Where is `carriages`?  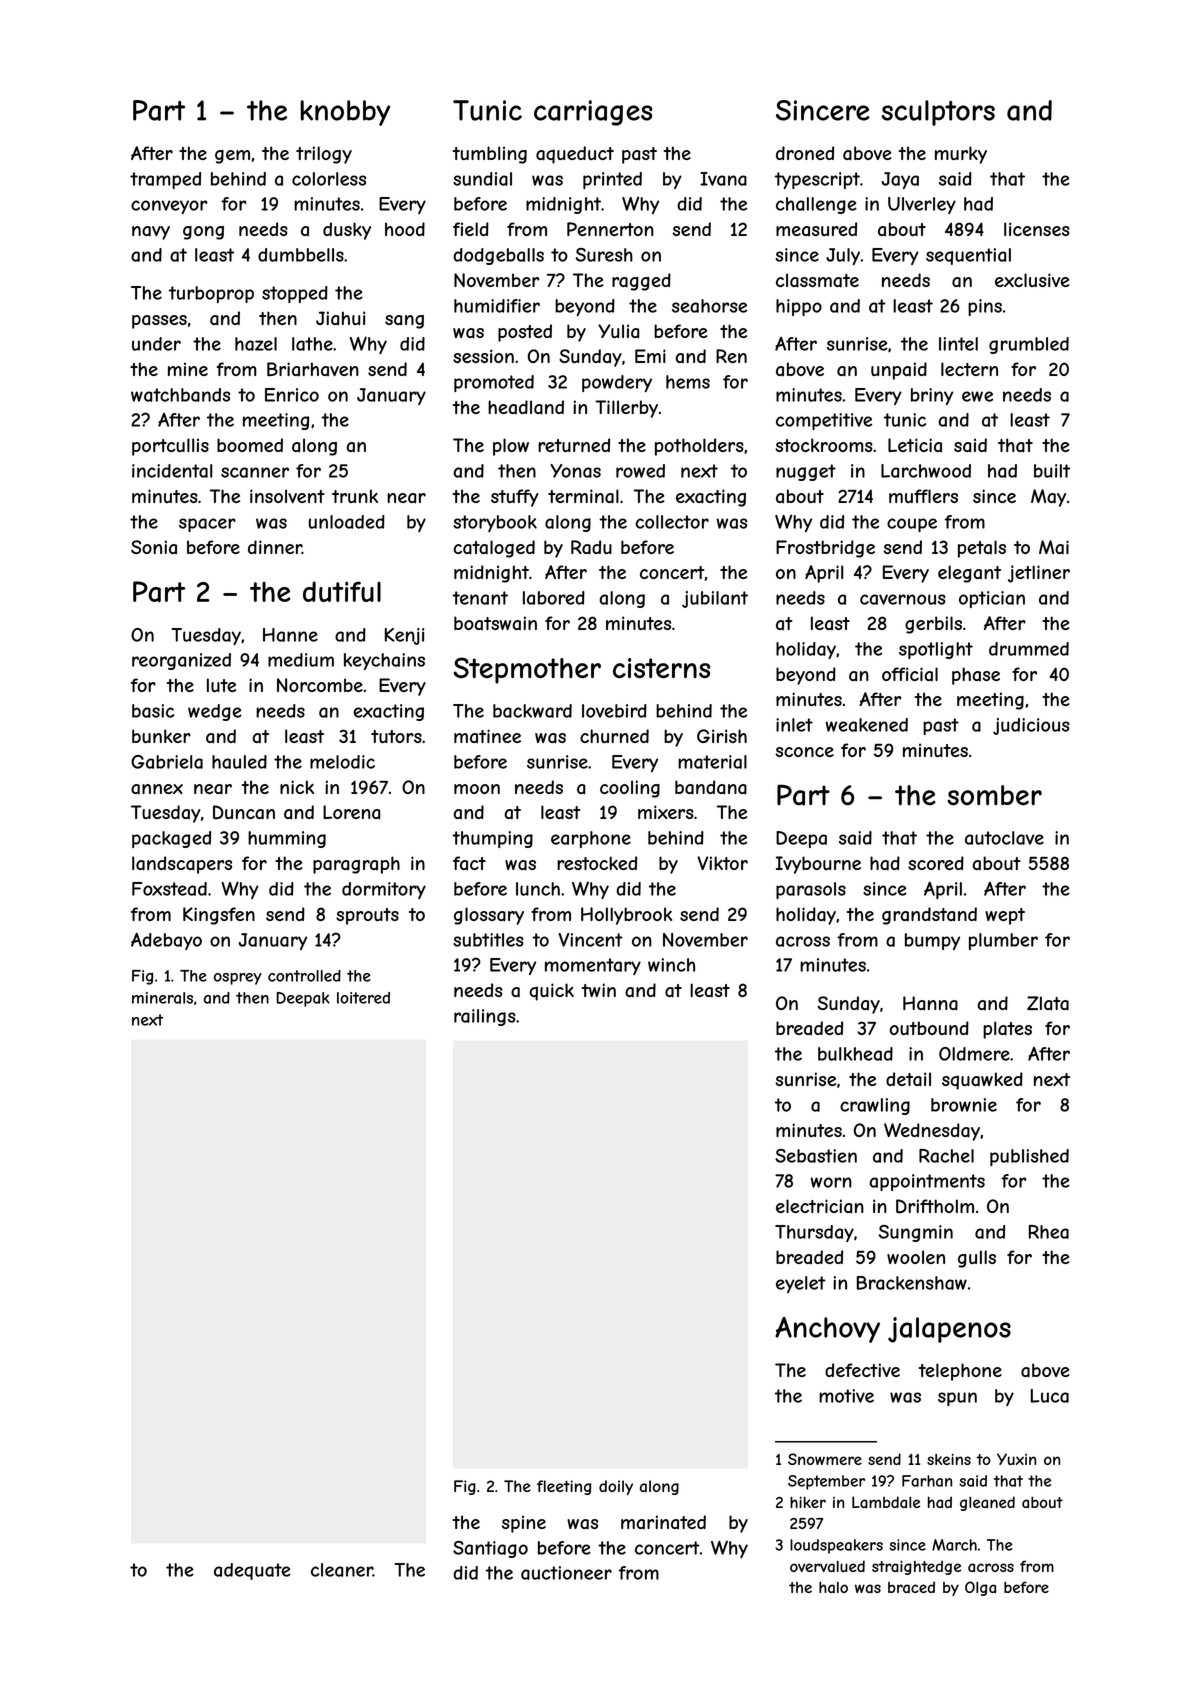 carriages is located at coordinates (593, 113).
